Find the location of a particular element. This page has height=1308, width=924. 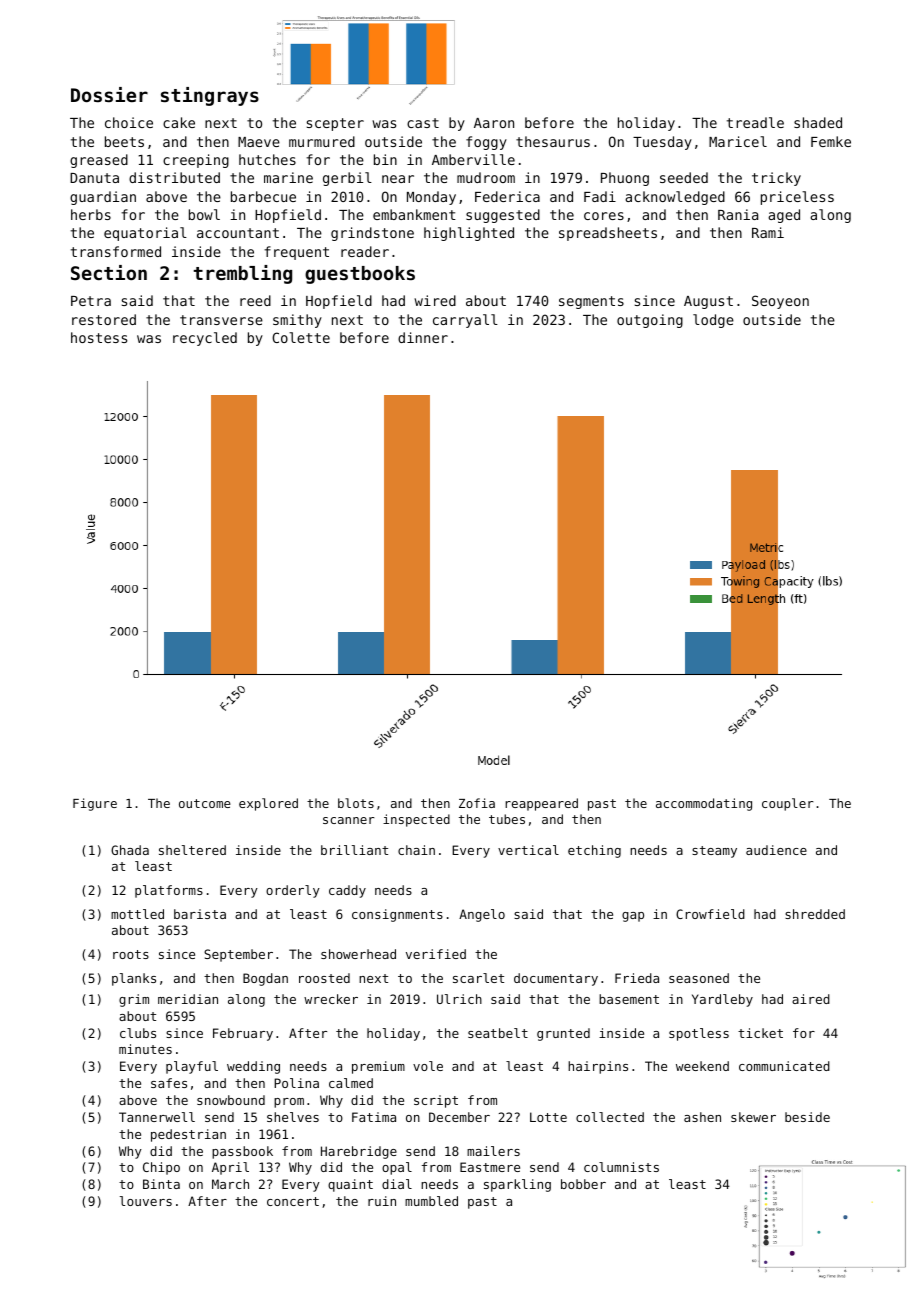

lodge is located at coordinates (713, 321).
